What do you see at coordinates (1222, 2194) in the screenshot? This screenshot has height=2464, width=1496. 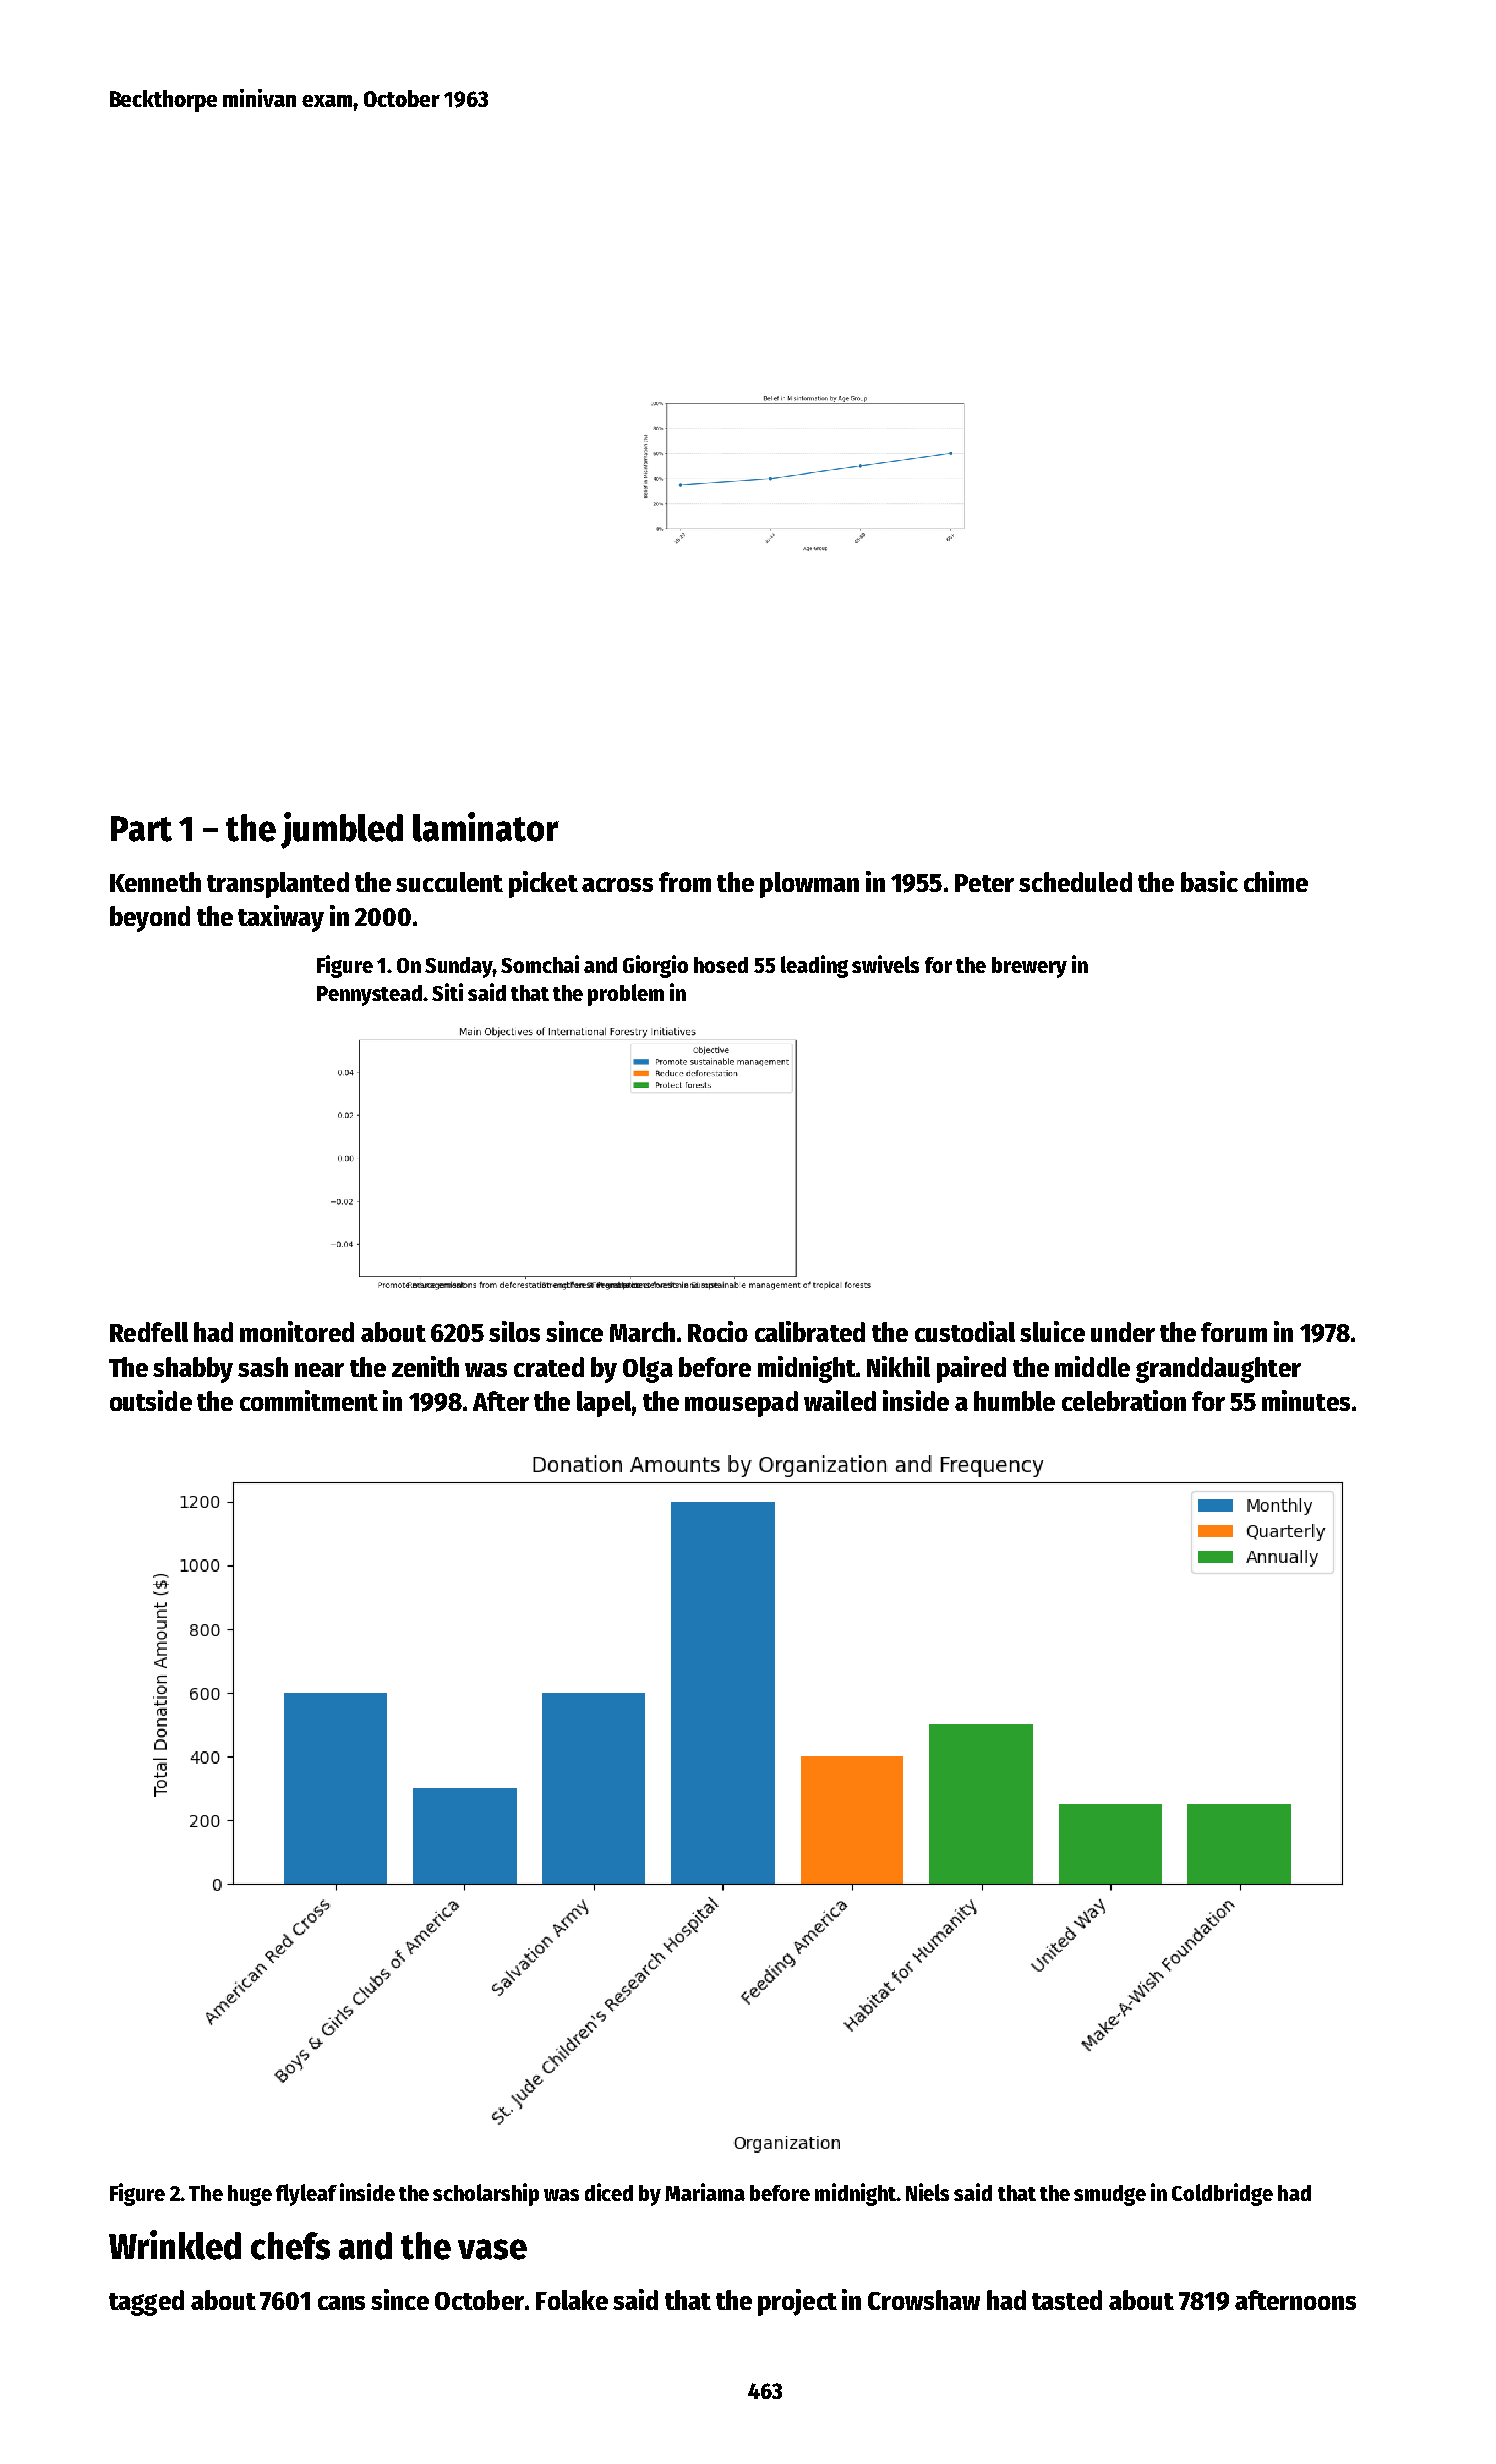 I see `Coldbridge` at bounding box center [1222, 2194].
